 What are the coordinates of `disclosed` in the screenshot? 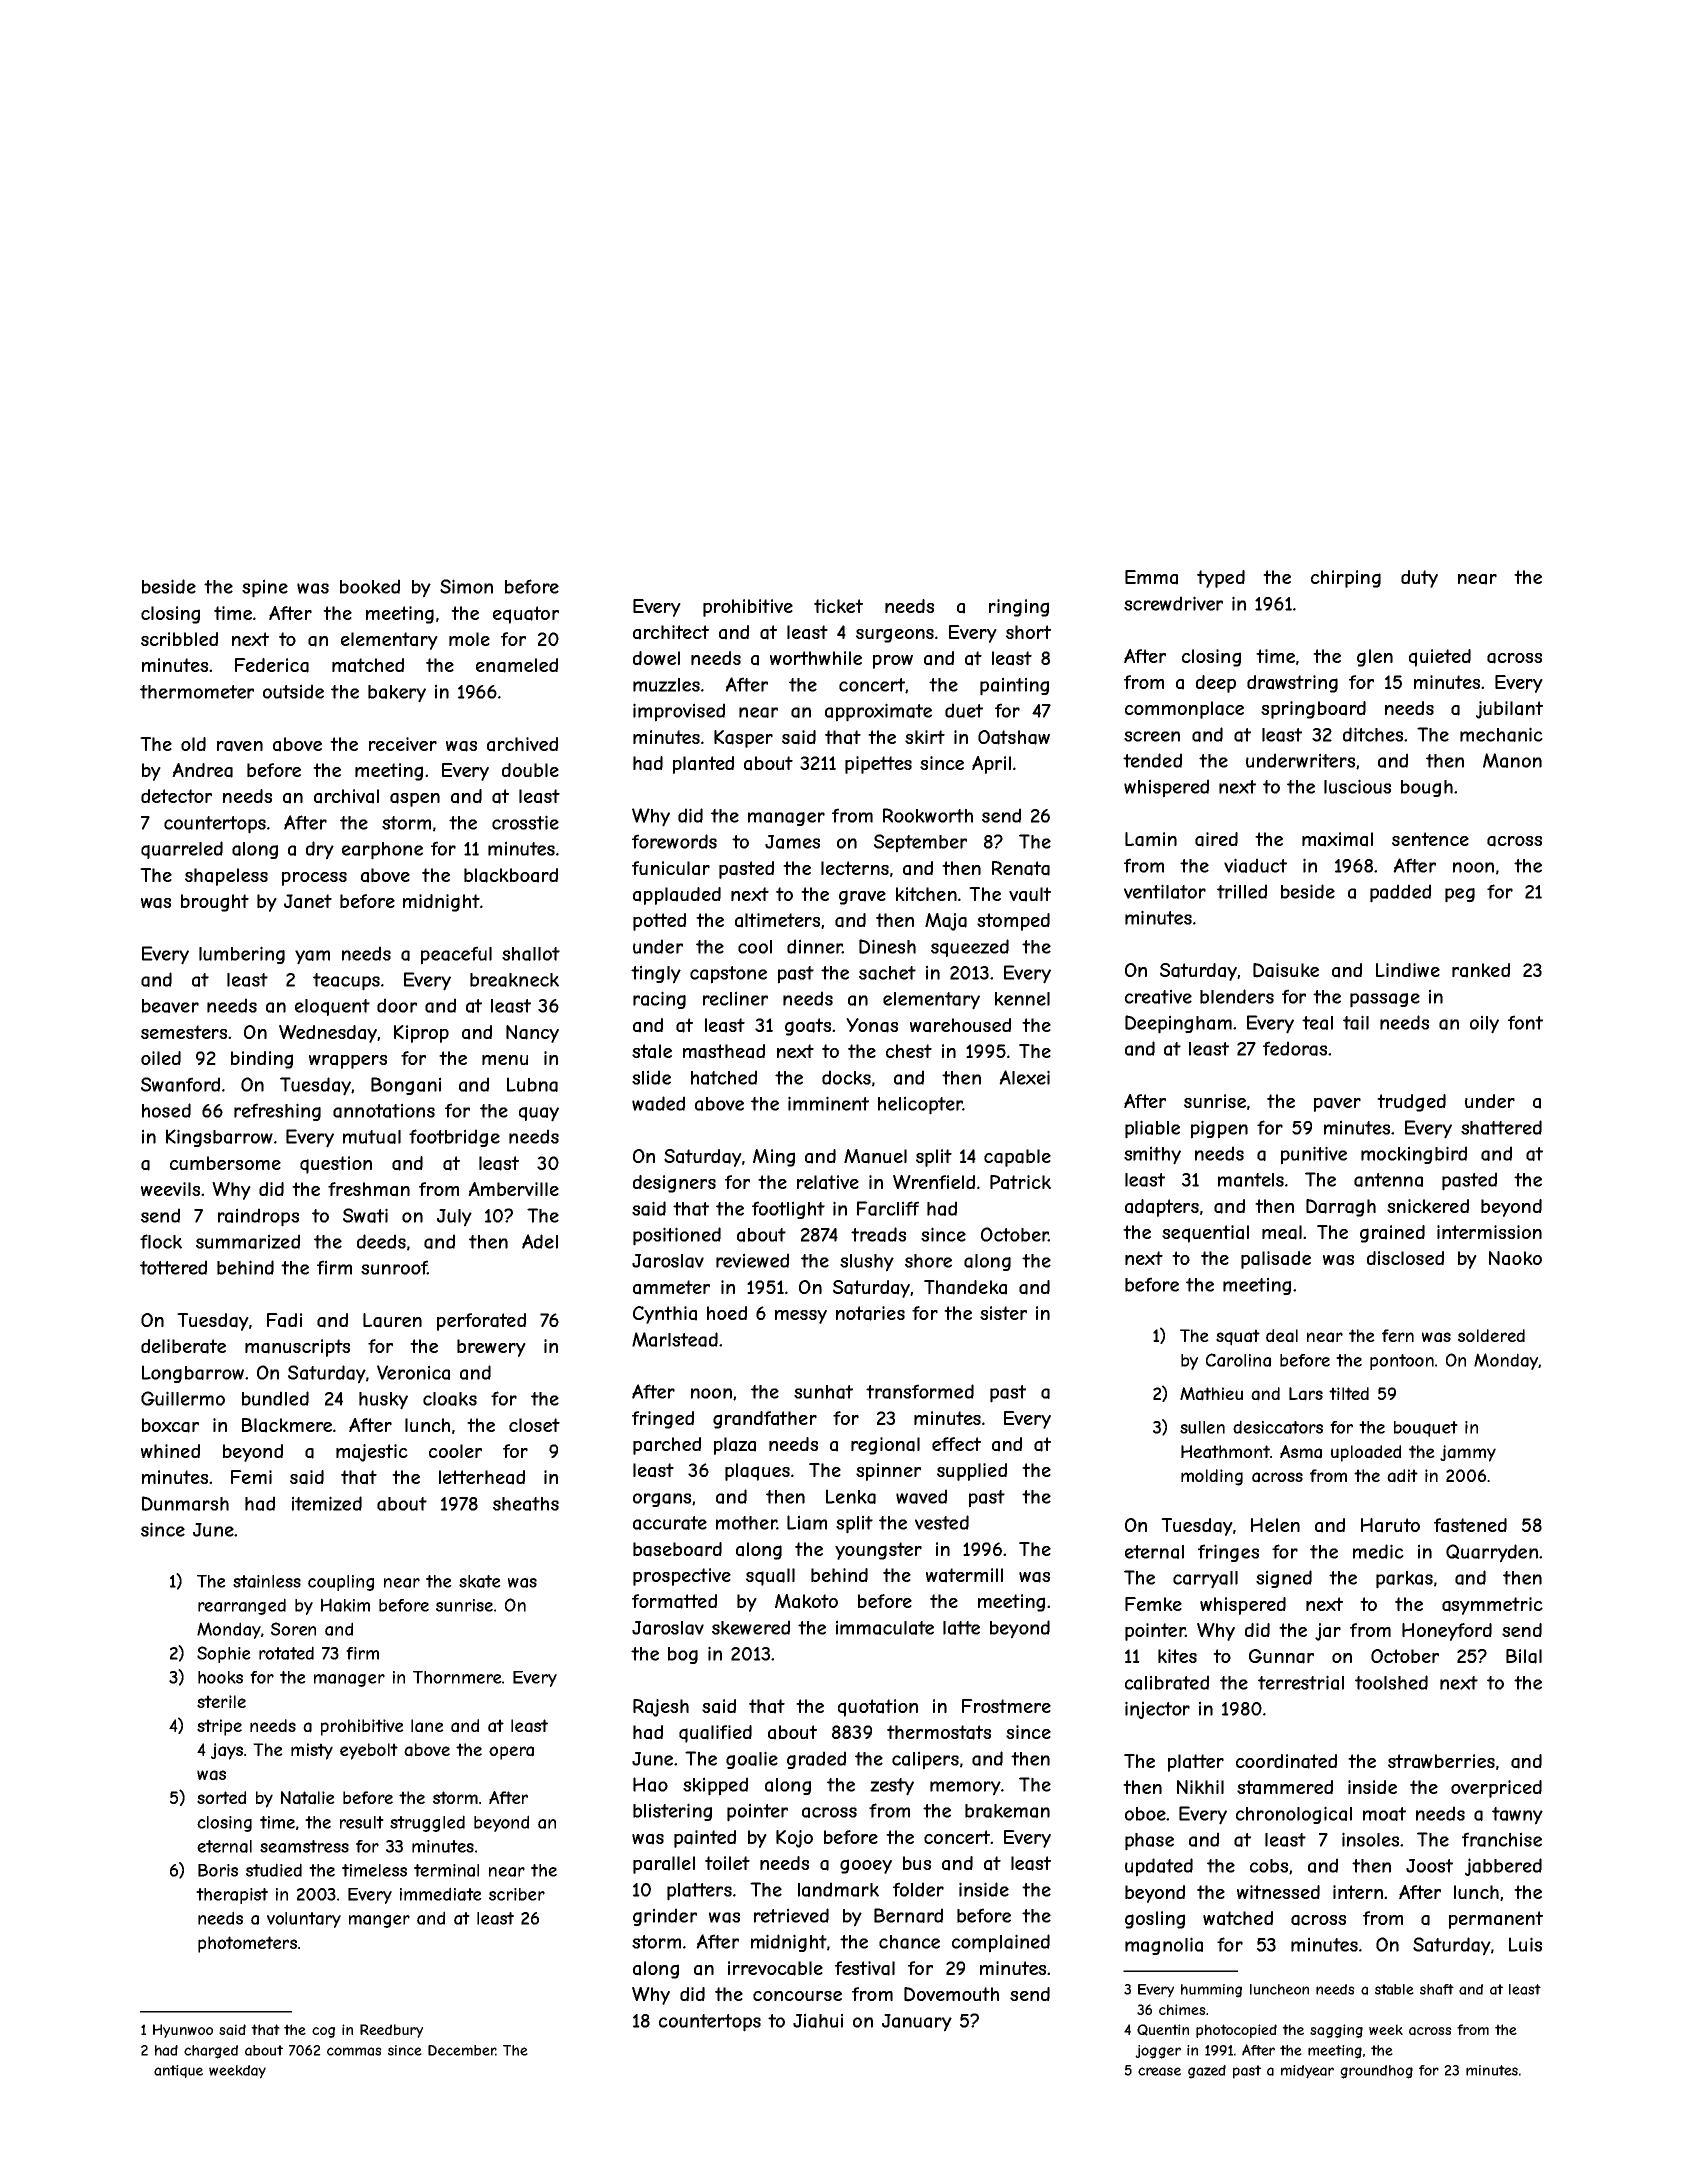 It's located at (1405, 1258).
